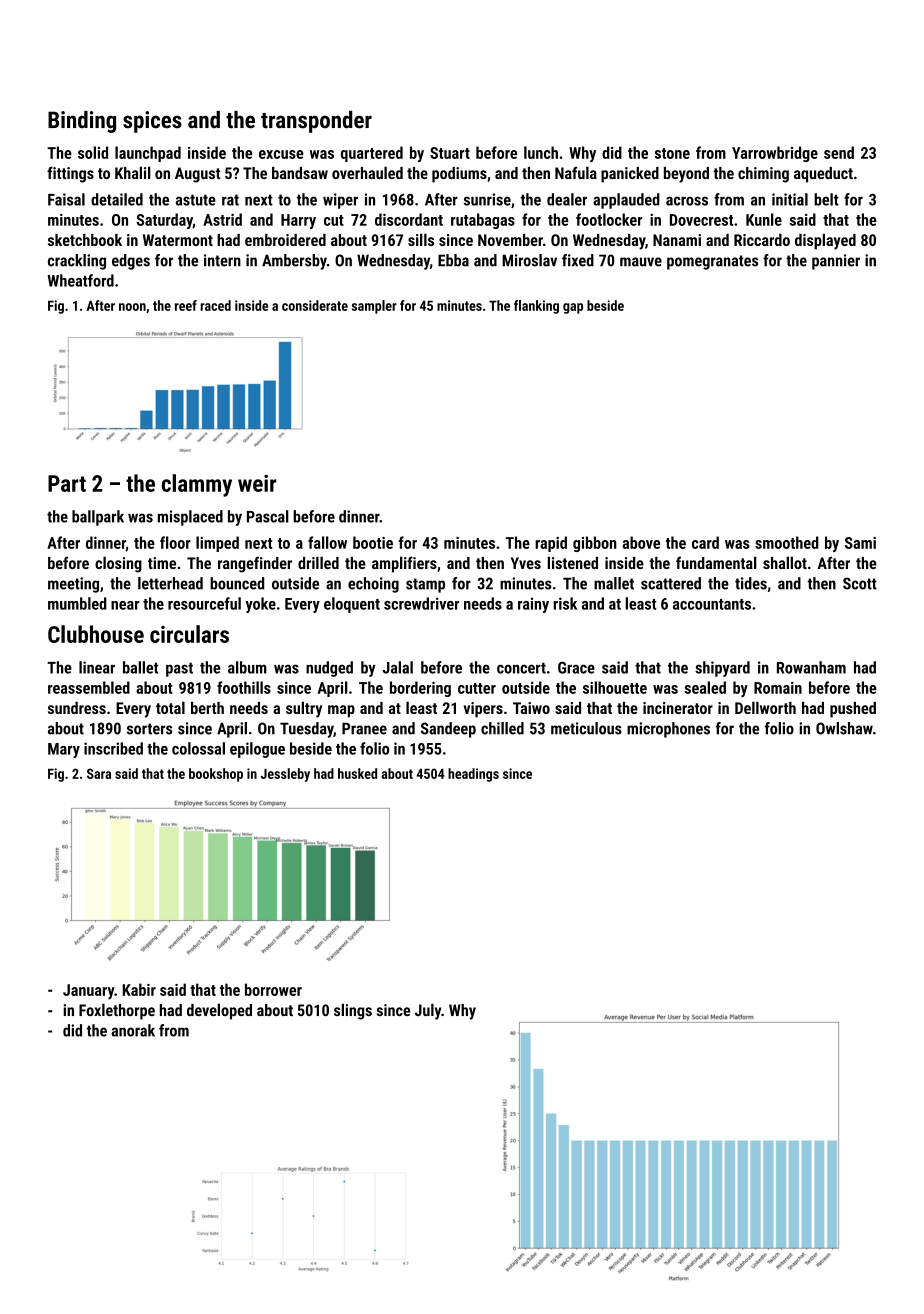  What do you see at coordinates (844, 728) in the document?
I see `Owlshaw` at bounding box center [844, 728].
